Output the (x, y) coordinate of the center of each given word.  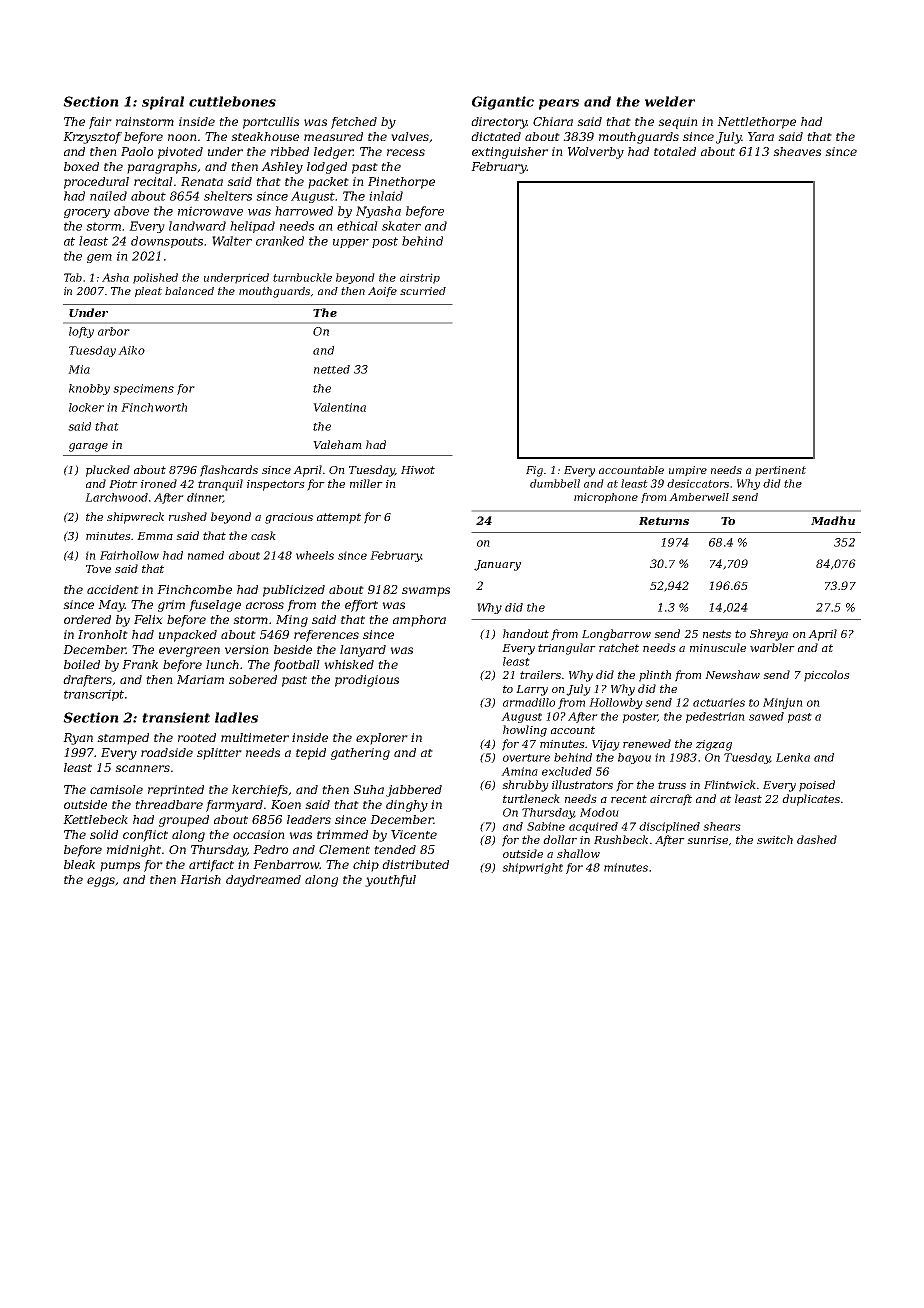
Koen (286, 804)
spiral (163, 103)
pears (559, 104)
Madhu (833, 520)
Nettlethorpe (756, 123)
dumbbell (555, 483)
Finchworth (154, 407)
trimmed (342, 834)
